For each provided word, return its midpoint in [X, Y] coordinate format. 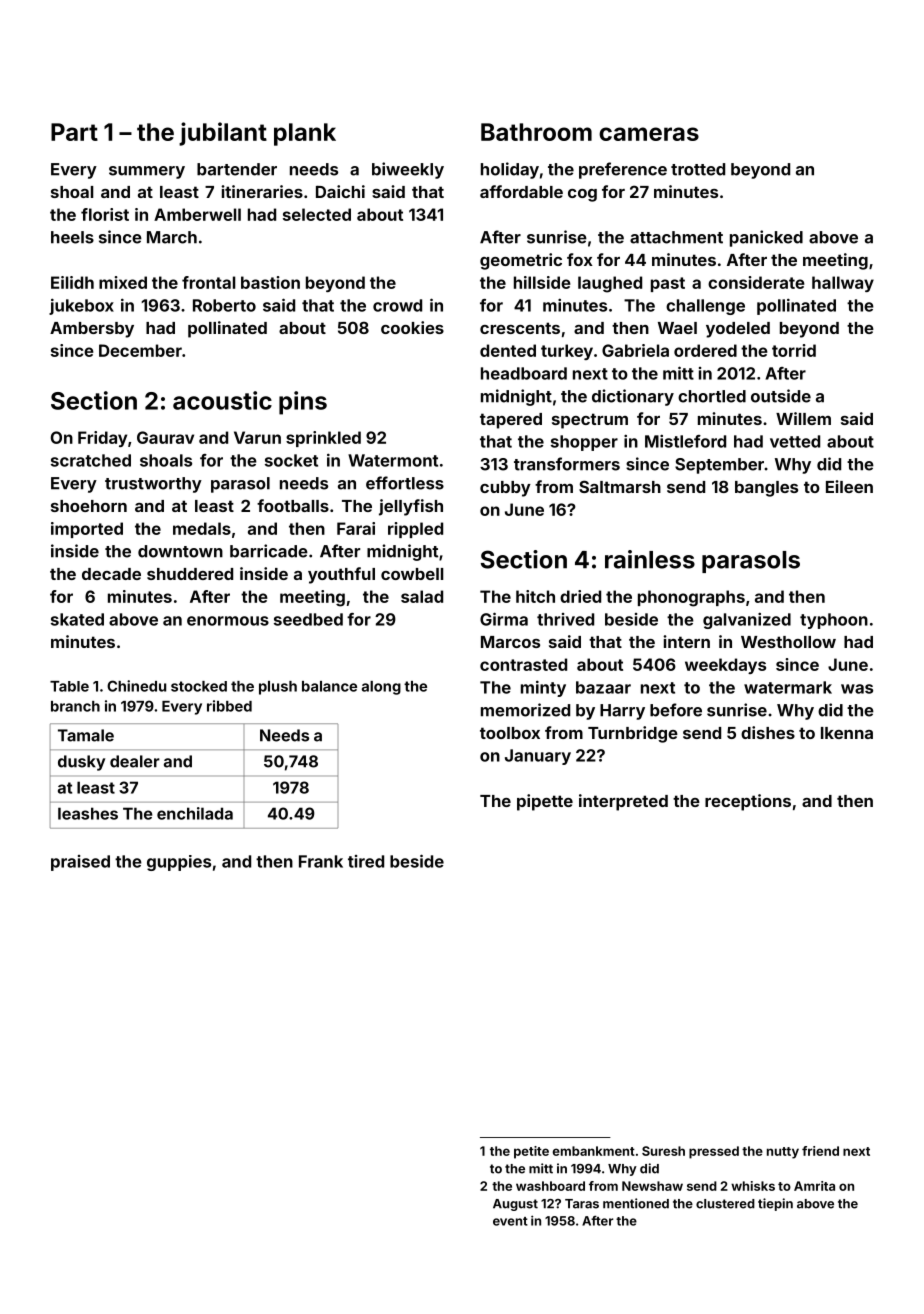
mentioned [636, 1203]
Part [74, 132]
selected [317, 214]
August [515, 1205]
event [510, 1221]
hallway [843, 284]
